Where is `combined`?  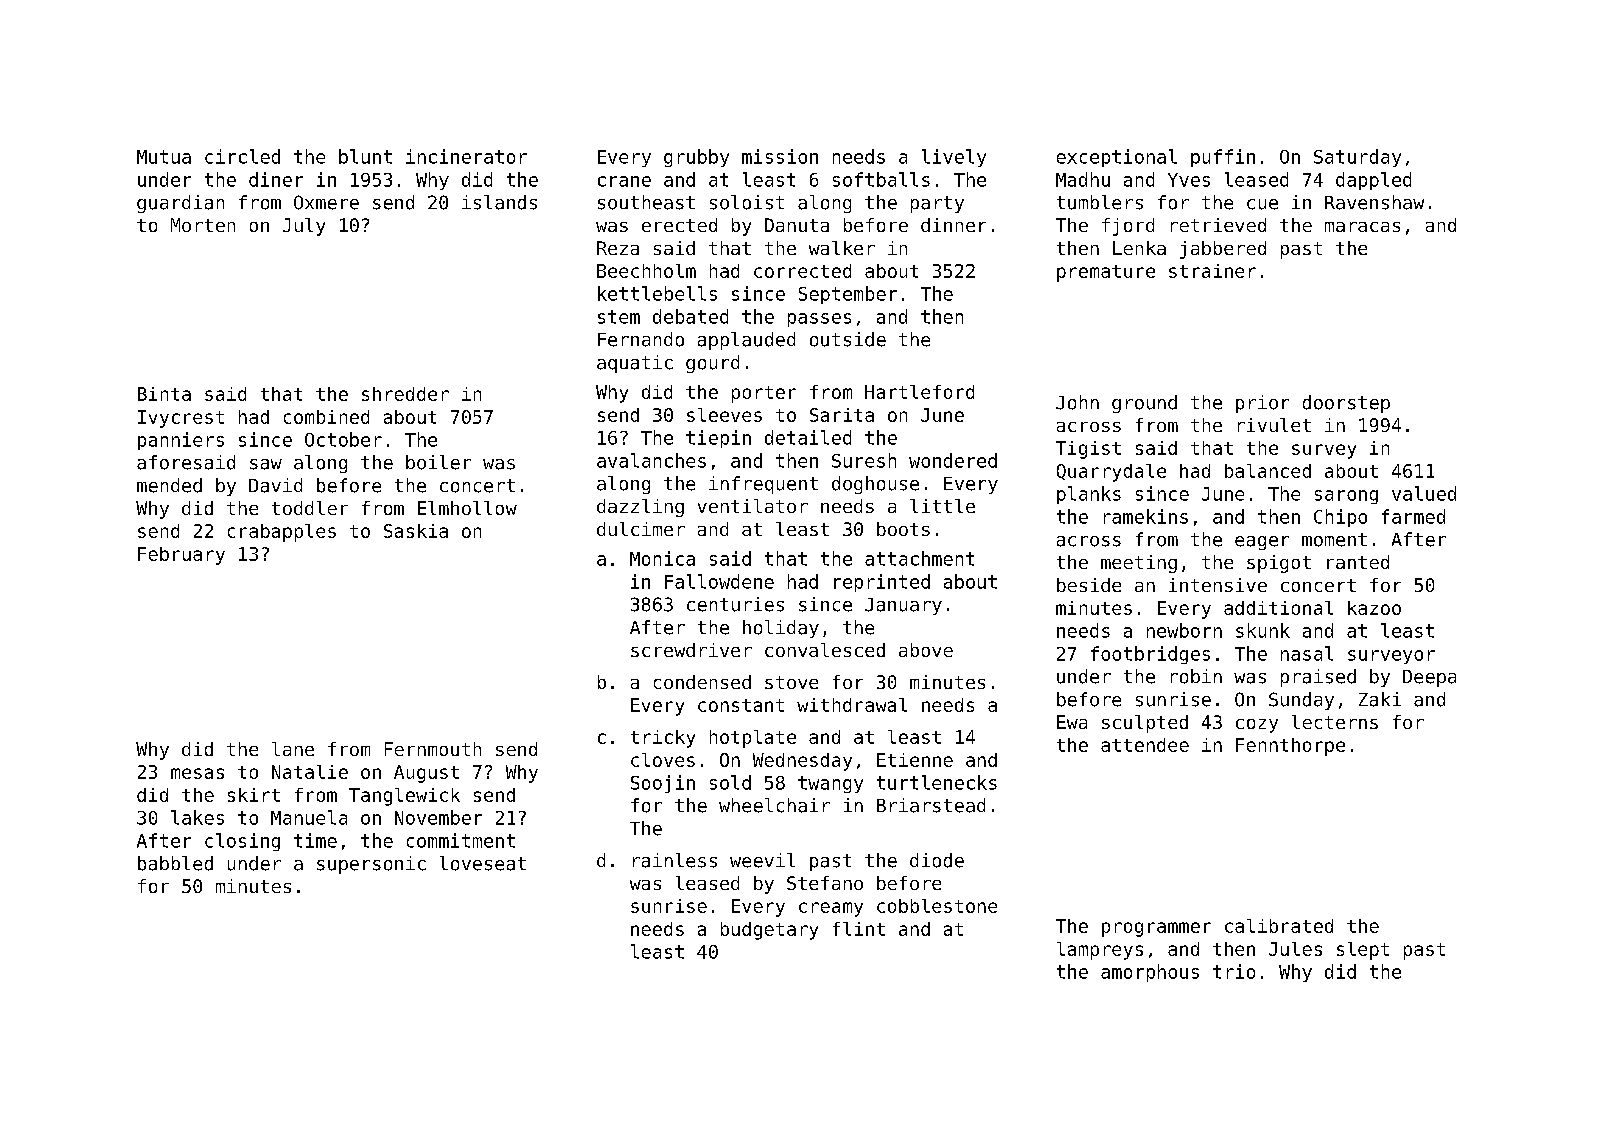 combined is located at coordinates (326, 417).
